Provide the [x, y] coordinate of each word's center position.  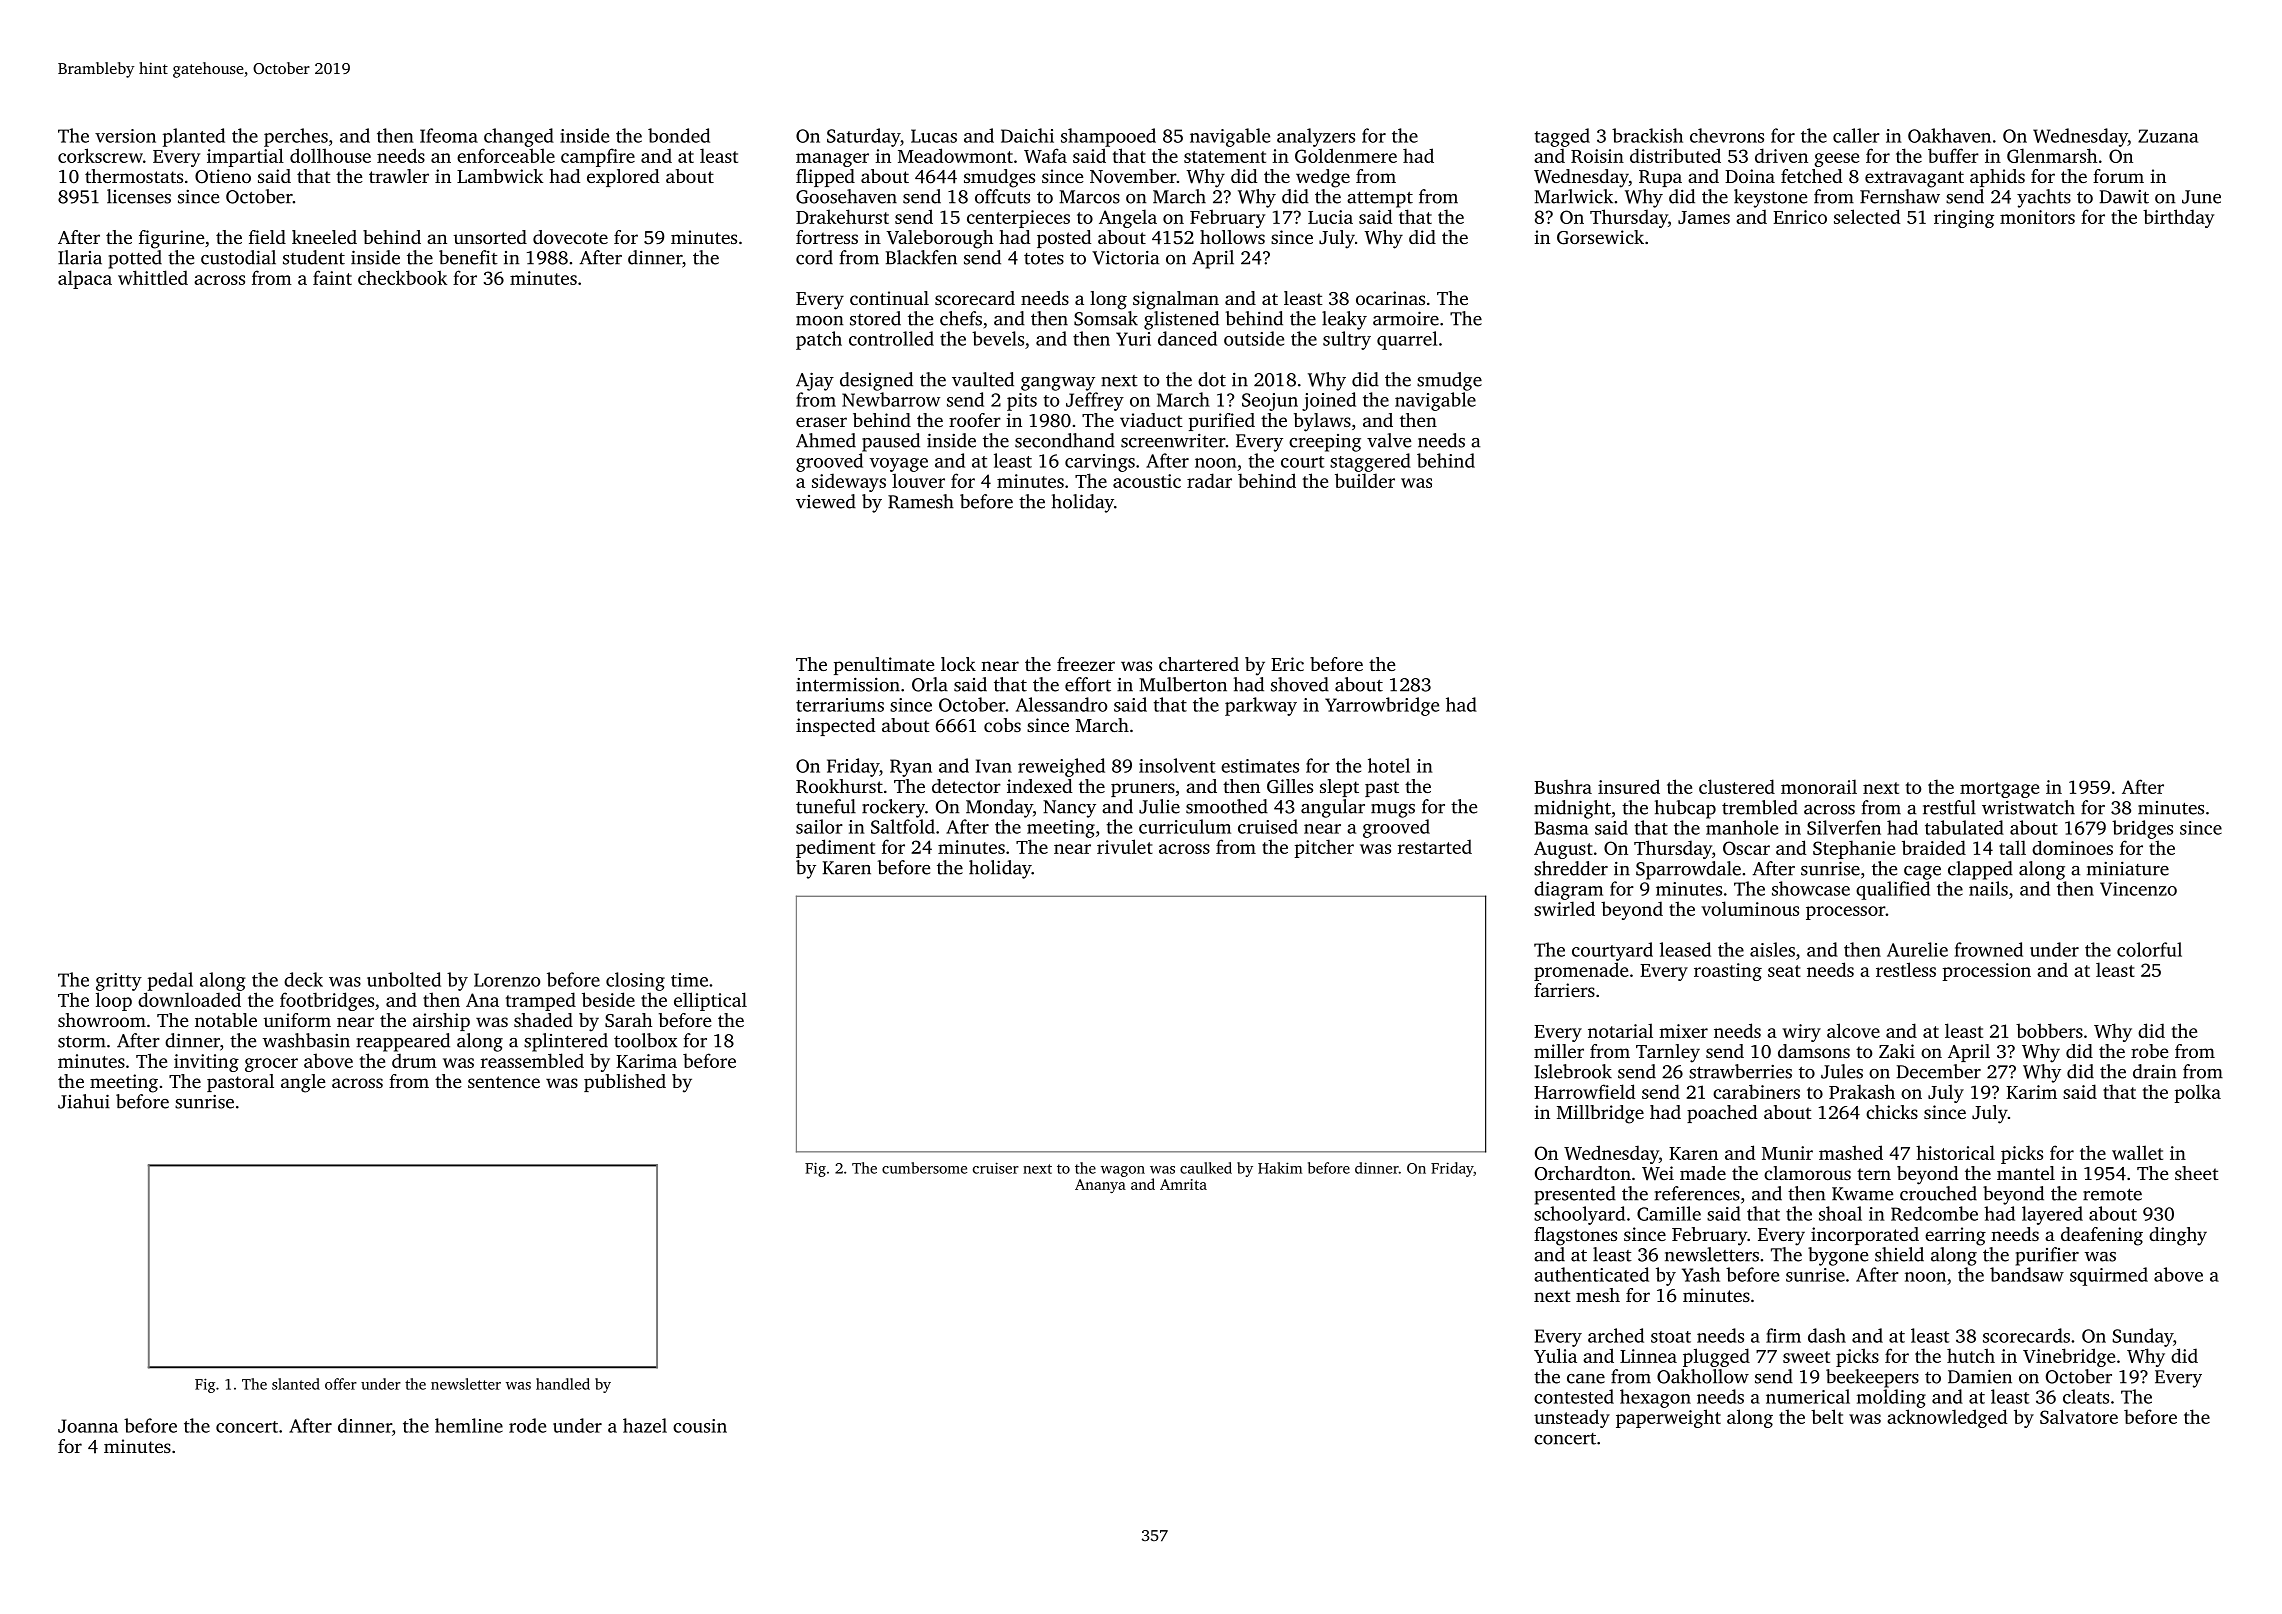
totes [1044, 259]
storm [82, 1042]
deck [303, 979]
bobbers [2049, 1030]
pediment [835, 848]
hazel [645, 1425]
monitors [2037, 217]
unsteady [1572, 1418]
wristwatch [2028, 807]
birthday [2178, 218]
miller [1559, 1051]
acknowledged [1947, 1418]
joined [1329, 401]
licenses [139, 196]
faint [332, 277]
